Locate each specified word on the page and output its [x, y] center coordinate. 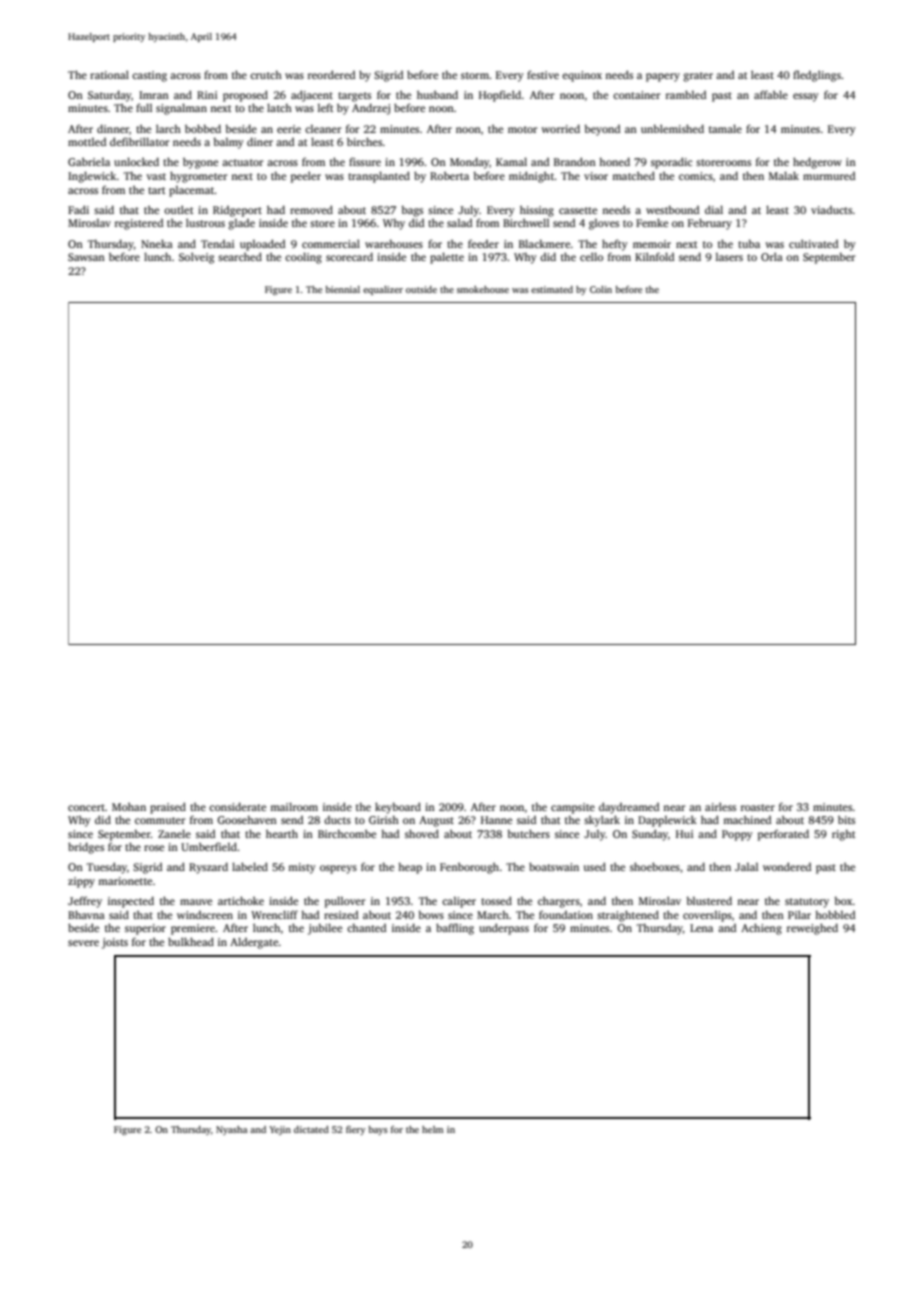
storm [475, 75]
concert [86, 807]
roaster [758, 807]
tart [156, 190]
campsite [573, 808]
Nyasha [232, 1130]
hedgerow [817, 163]
